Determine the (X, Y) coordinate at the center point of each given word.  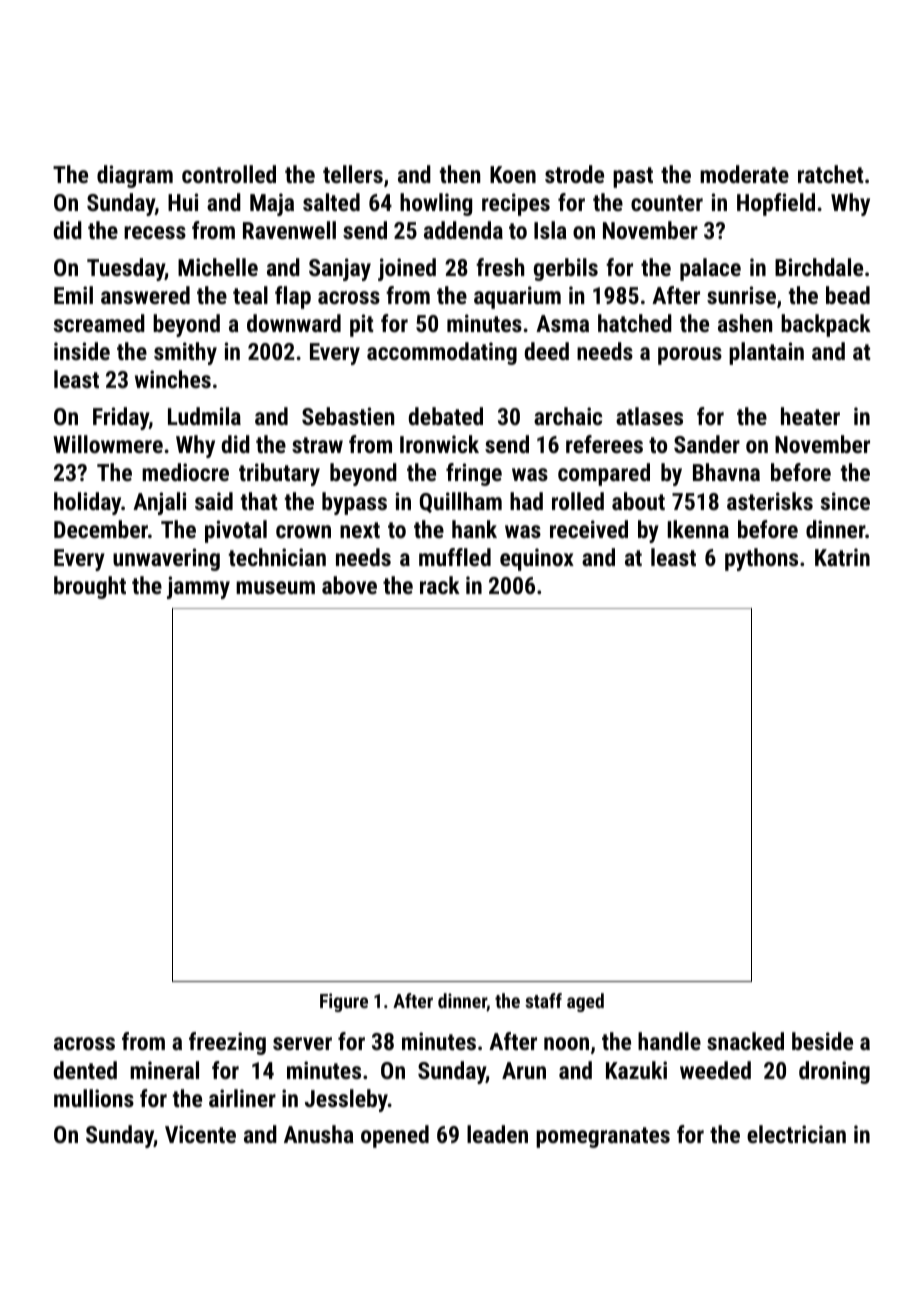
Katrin (842, 557)
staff (543, 1000)
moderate (744, 174)
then (460, 174)
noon (566, 1043)
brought (90, 587)
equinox (537, 559)
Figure (344, 1002)
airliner (242, 1098)
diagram (135, 176)
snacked (745, 1041)
